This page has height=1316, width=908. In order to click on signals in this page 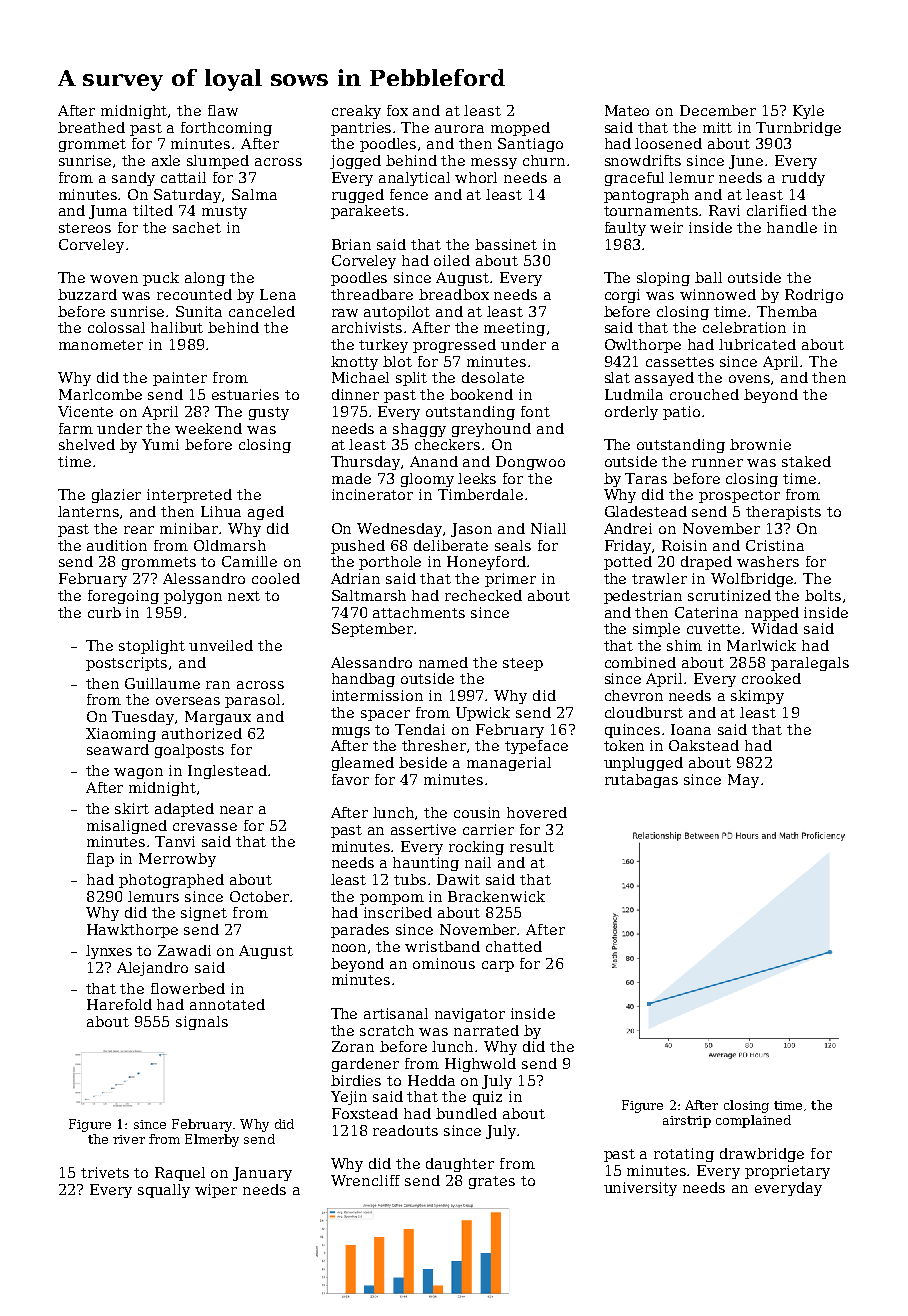, I will do `click(202, 1023)`.
